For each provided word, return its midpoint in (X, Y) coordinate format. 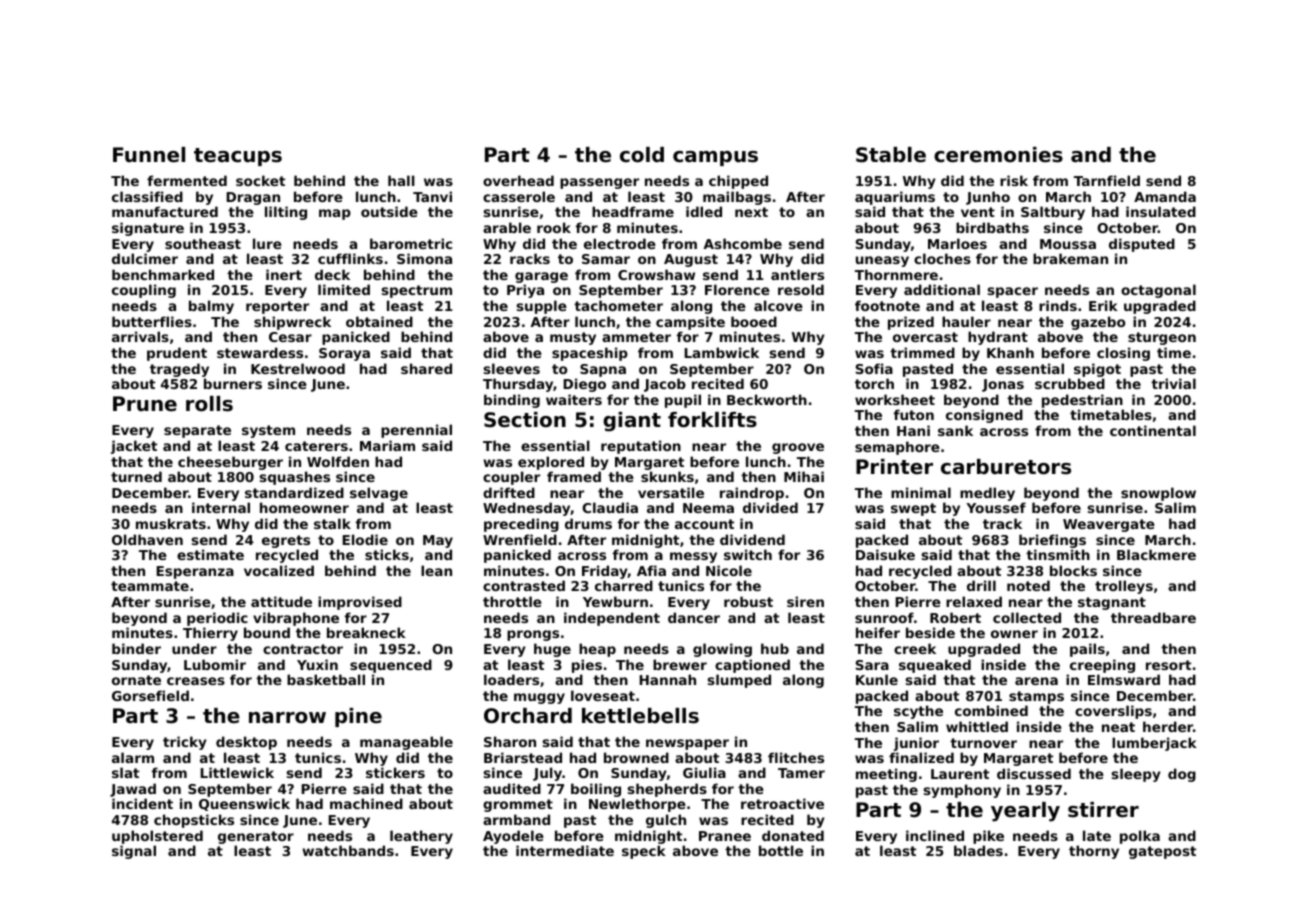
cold (642, 155)
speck (644, 852)
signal (134, 852)
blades (978, 850)
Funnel (149, 155)
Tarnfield (1107, 180)
